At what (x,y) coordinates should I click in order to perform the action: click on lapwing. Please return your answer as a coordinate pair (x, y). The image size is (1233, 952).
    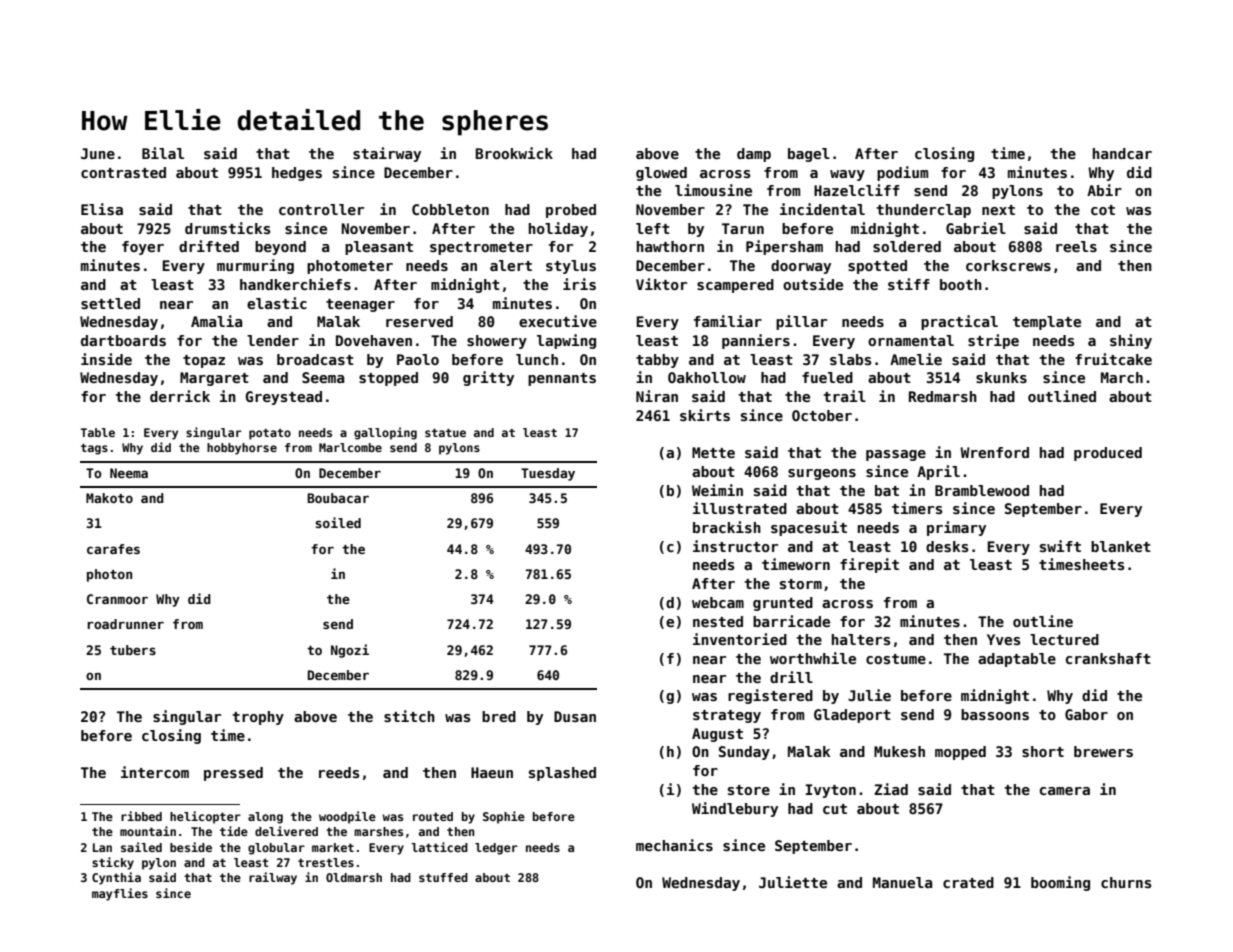
    Looking at the image, I should click on (566, 341).
